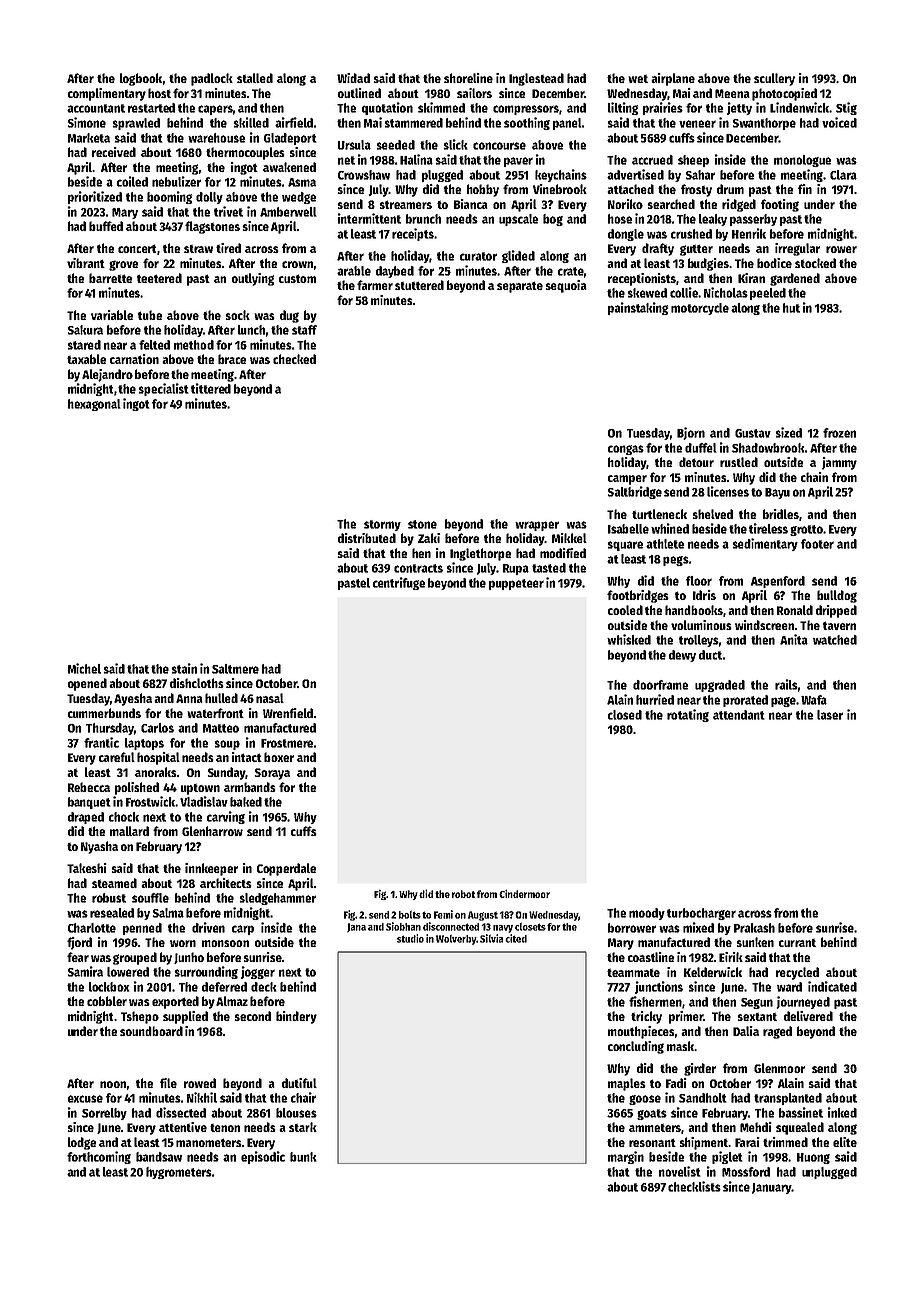 This screenshot has height=1308, width=924. I want to click on shoreline, so click(468, 78).
